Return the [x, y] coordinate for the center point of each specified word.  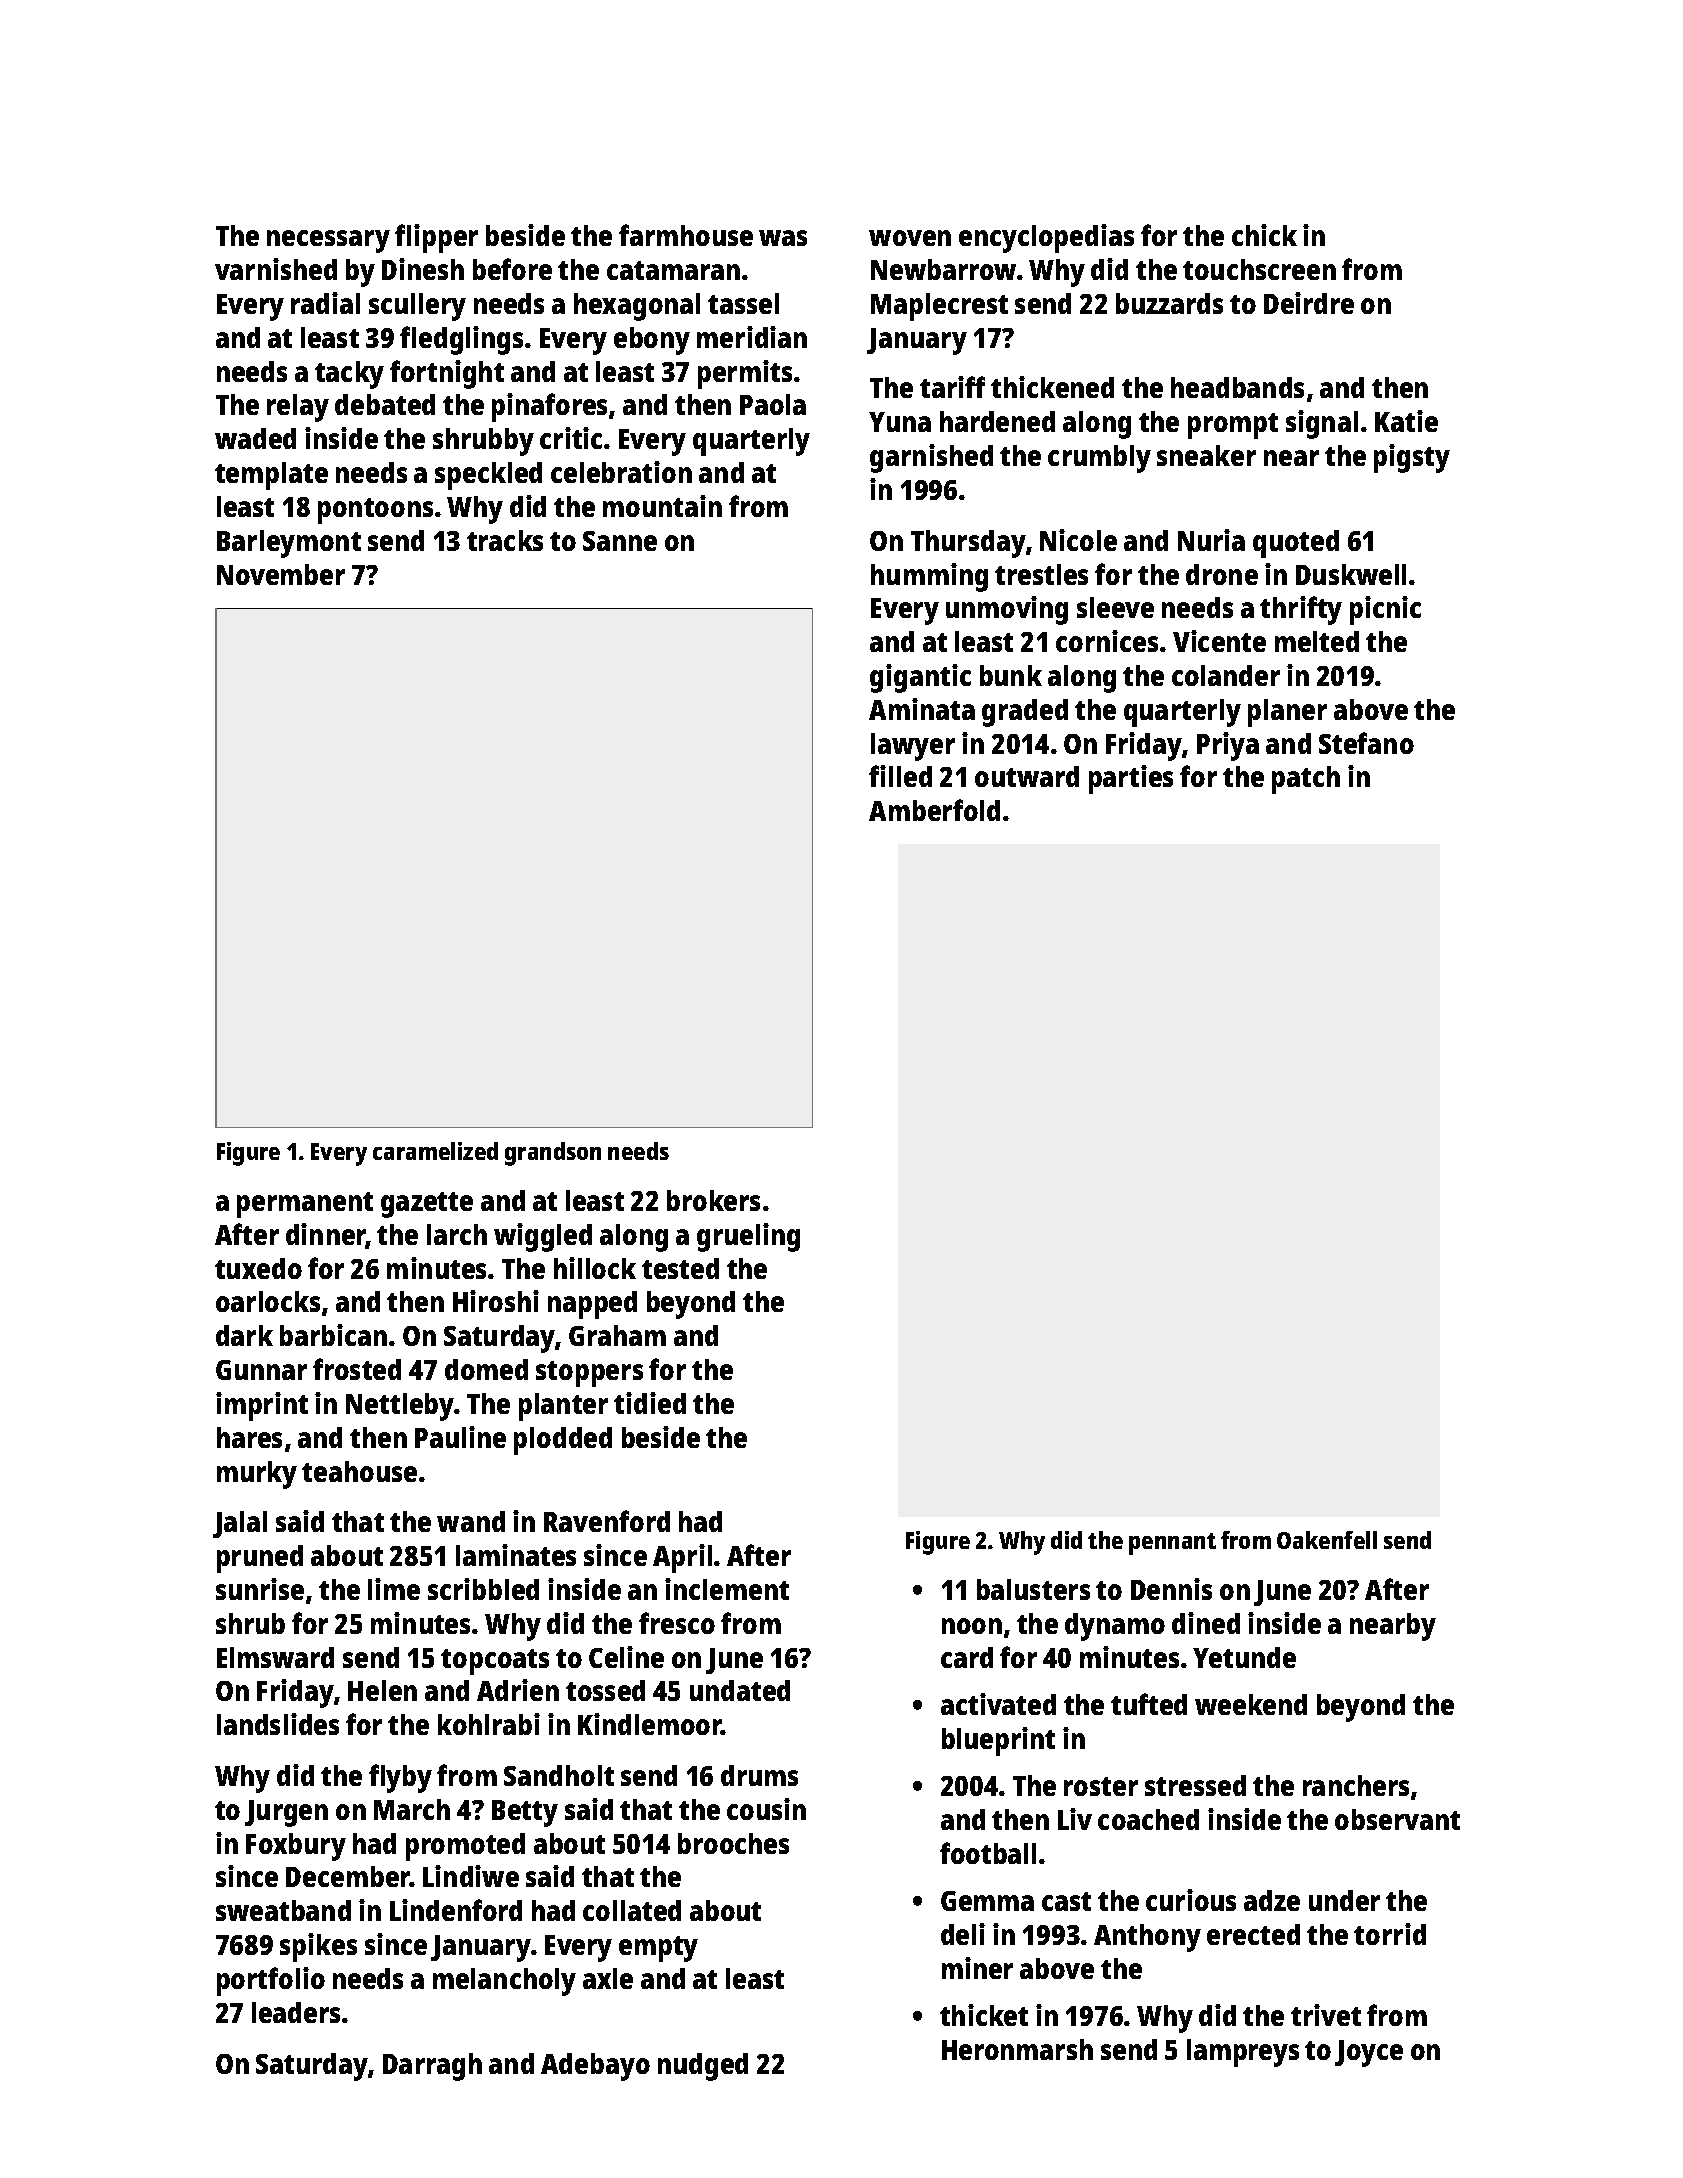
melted [1317, 641]
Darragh [432, 2067]
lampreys [1243, 2053]
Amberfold [934, 810]
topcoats [495, 1662]
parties [1131, 779]
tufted [1149, 1704]
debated [385, 404]
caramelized [435, 1151]
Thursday [968, 544]
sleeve [1115, 607]
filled [900, 776]
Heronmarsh [1017, 2049]
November [281, 574]
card [967, 1657]
